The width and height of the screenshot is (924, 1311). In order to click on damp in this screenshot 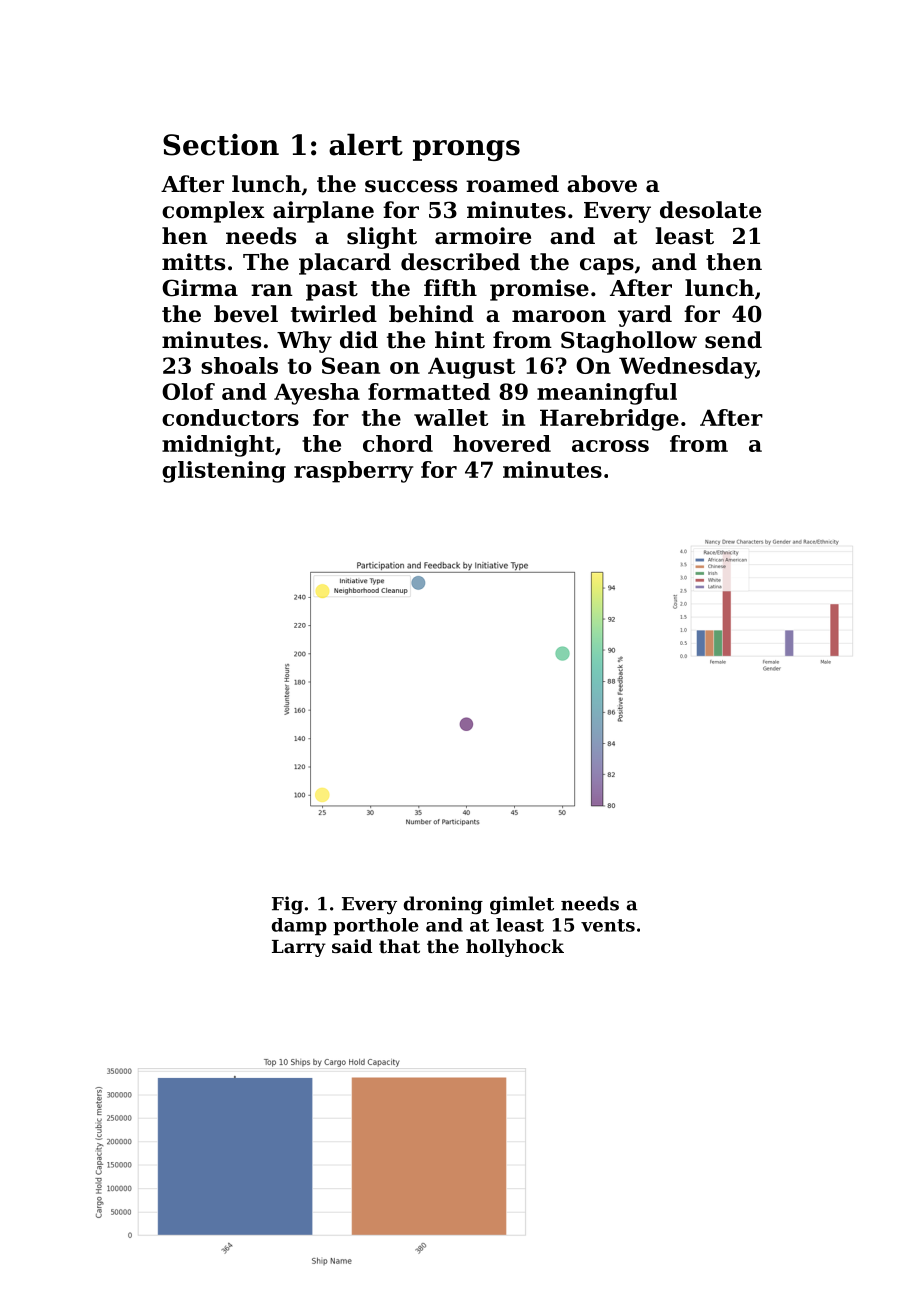, I will do `click(299, 927)`.
